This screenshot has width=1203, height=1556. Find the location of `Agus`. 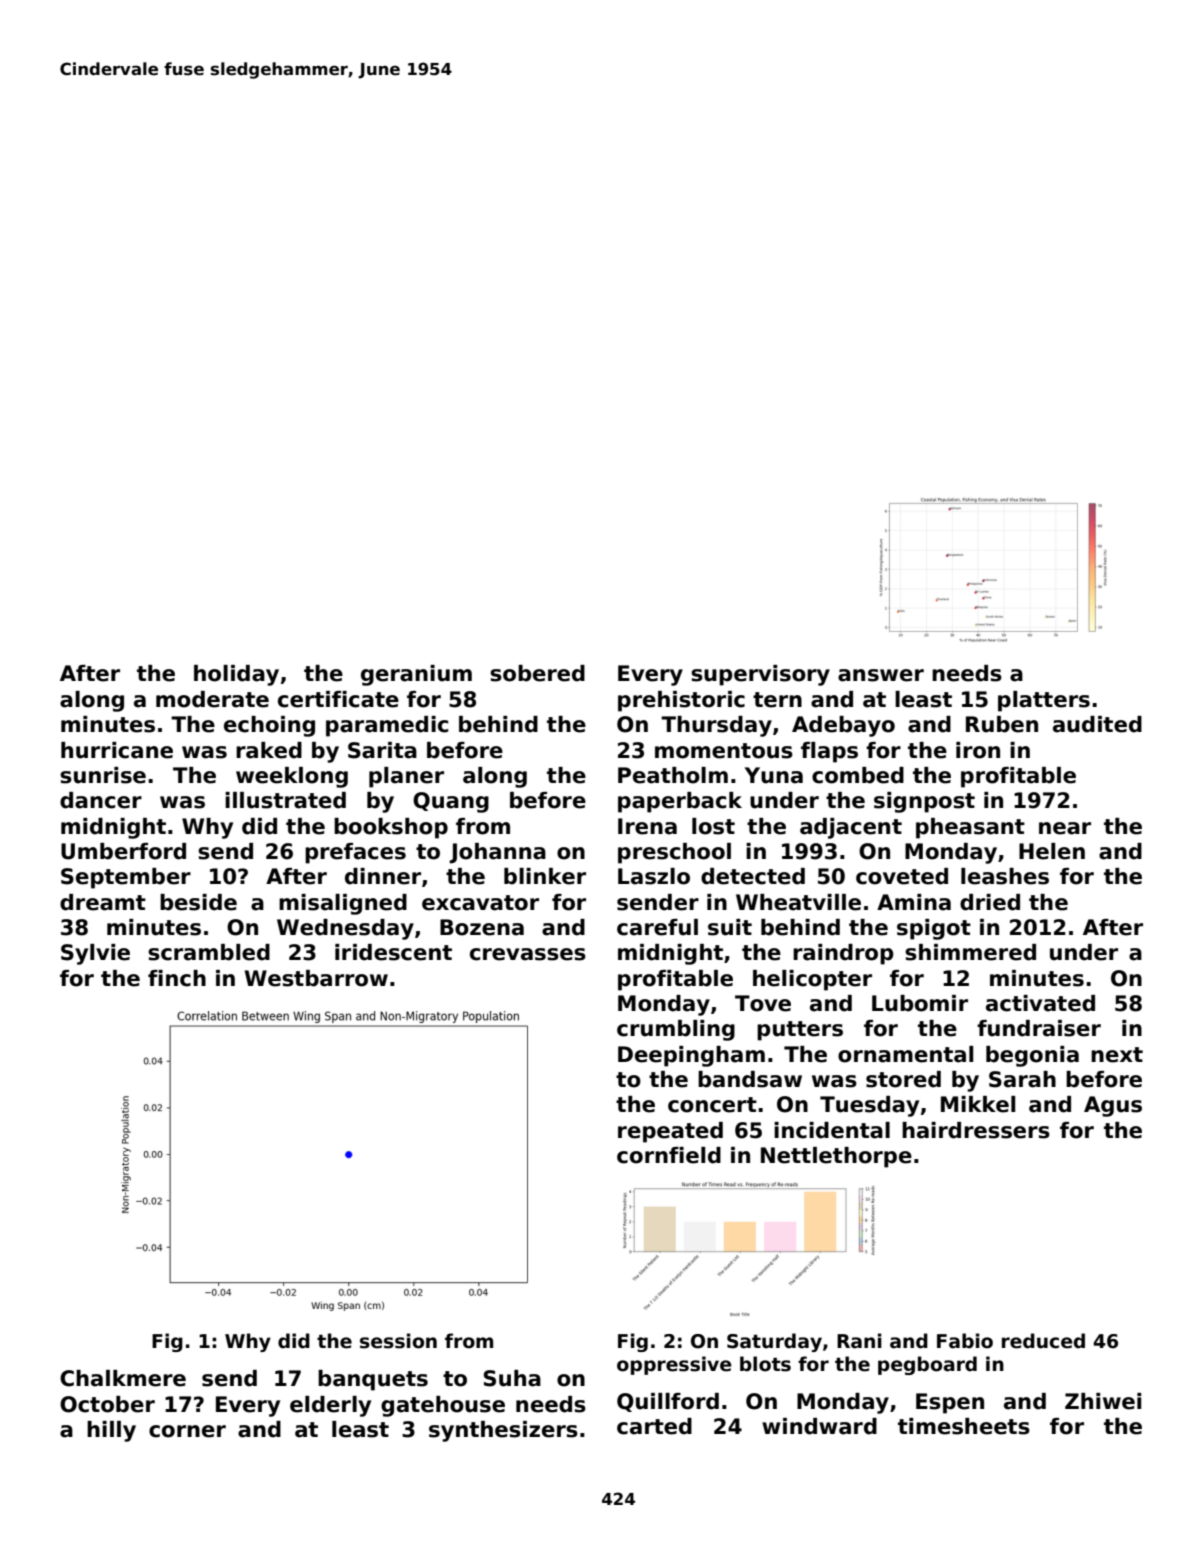

Agus is located at coordinates (1113, 1106).
